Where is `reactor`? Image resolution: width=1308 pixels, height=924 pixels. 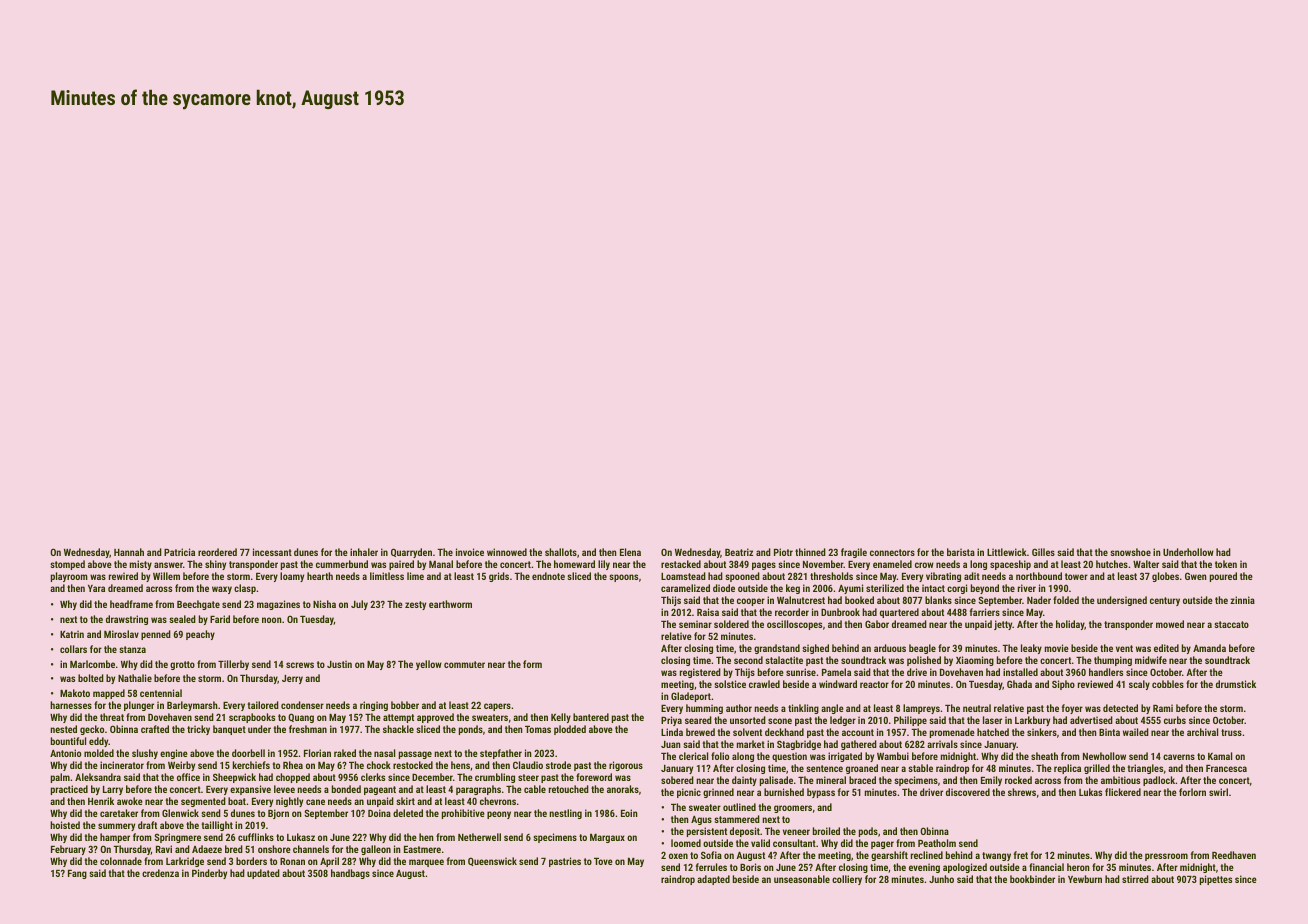
reactor is located at coordinates (874, 684).
